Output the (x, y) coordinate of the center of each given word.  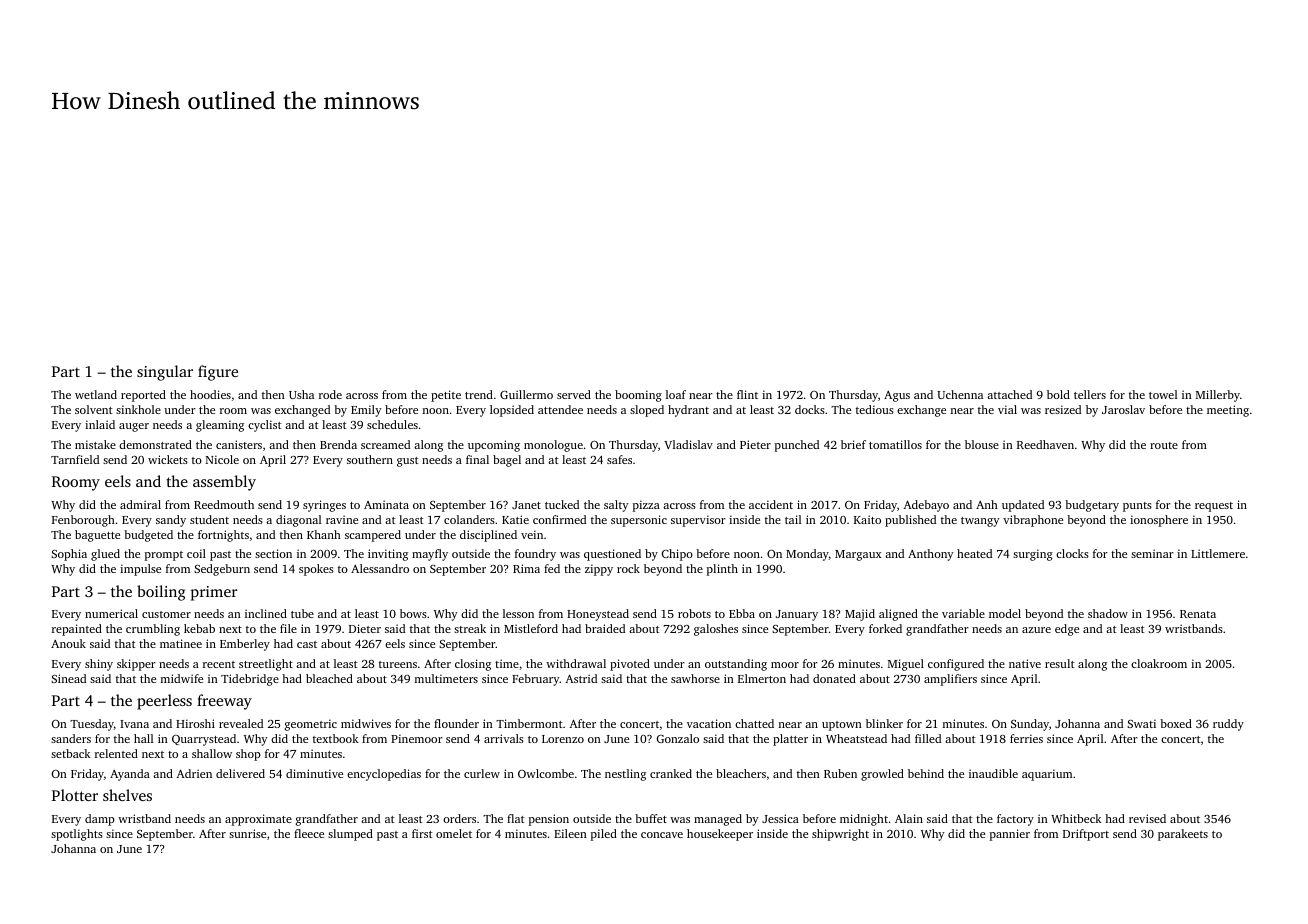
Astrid (581, 678)
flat (516, 818)
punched (797, 446)
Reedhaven (1045, 444)
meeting (1228, 411)
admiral (140, 504)
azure (1036, 630)
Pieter (755, 444)
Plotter (75, 795)
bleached (329, 678)
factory (1015, 820)
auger (134, 427)
